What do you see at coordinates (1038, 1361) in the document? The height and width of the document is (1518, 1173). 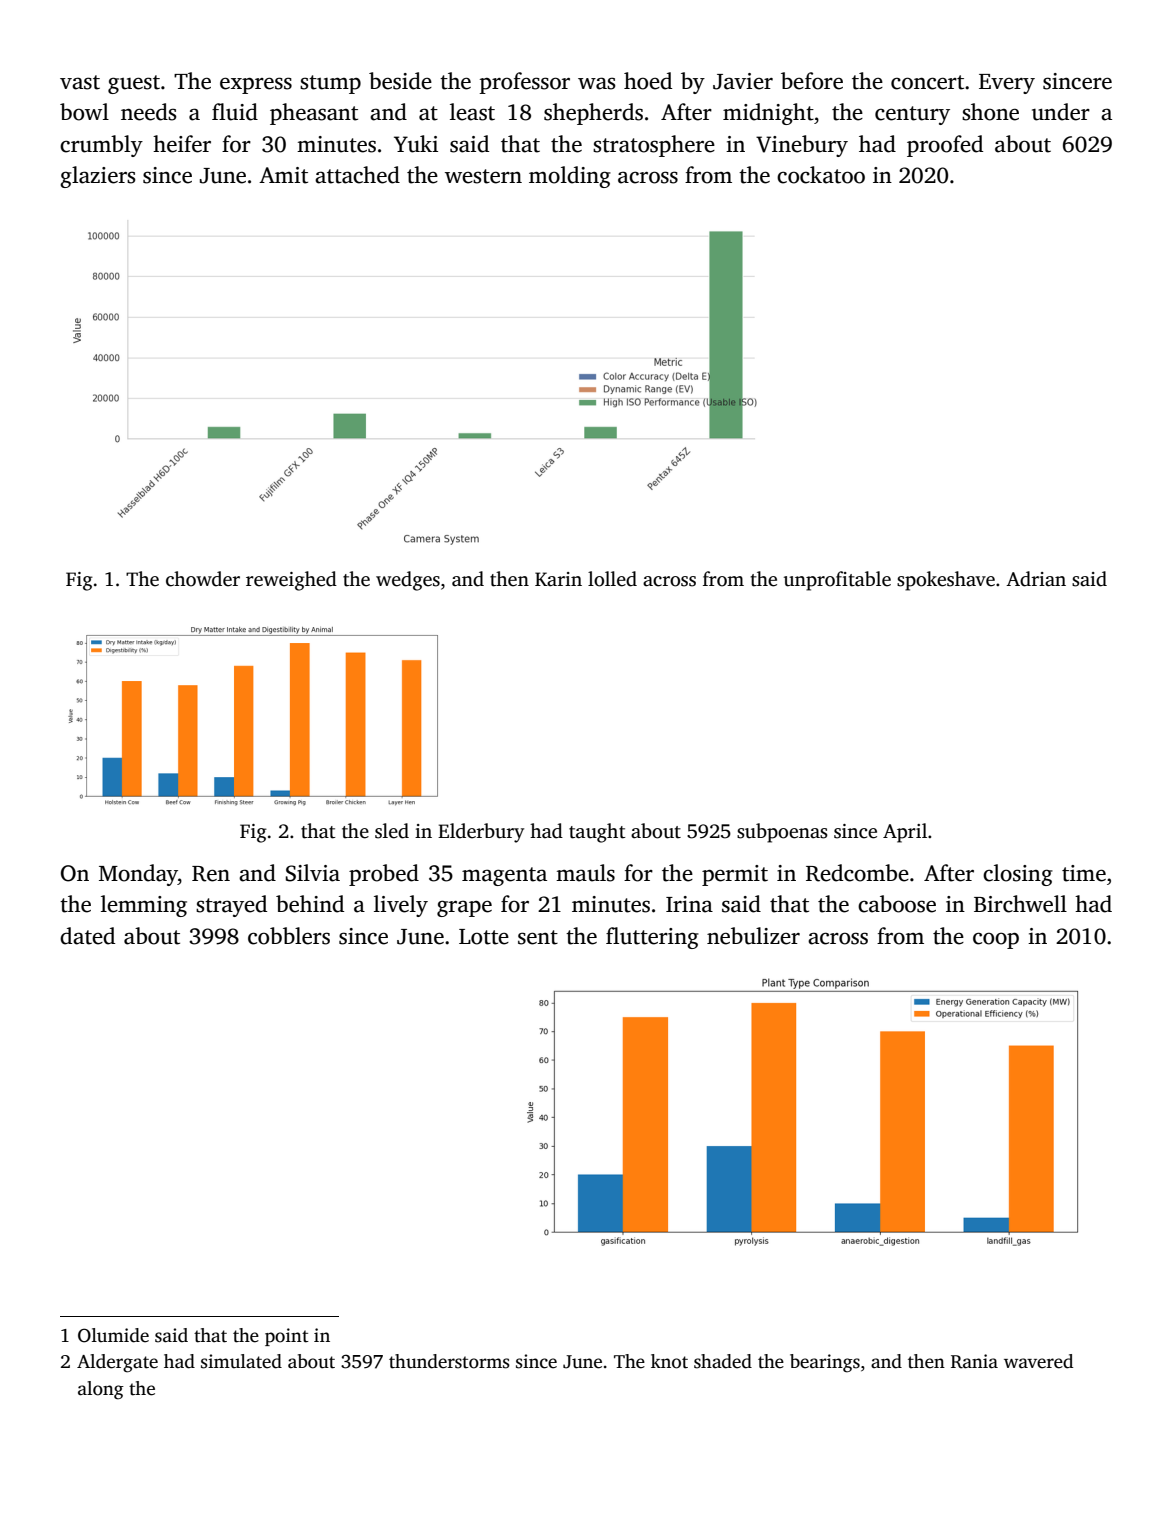 I see `wavered` at bounding box center [1038, 1361].
